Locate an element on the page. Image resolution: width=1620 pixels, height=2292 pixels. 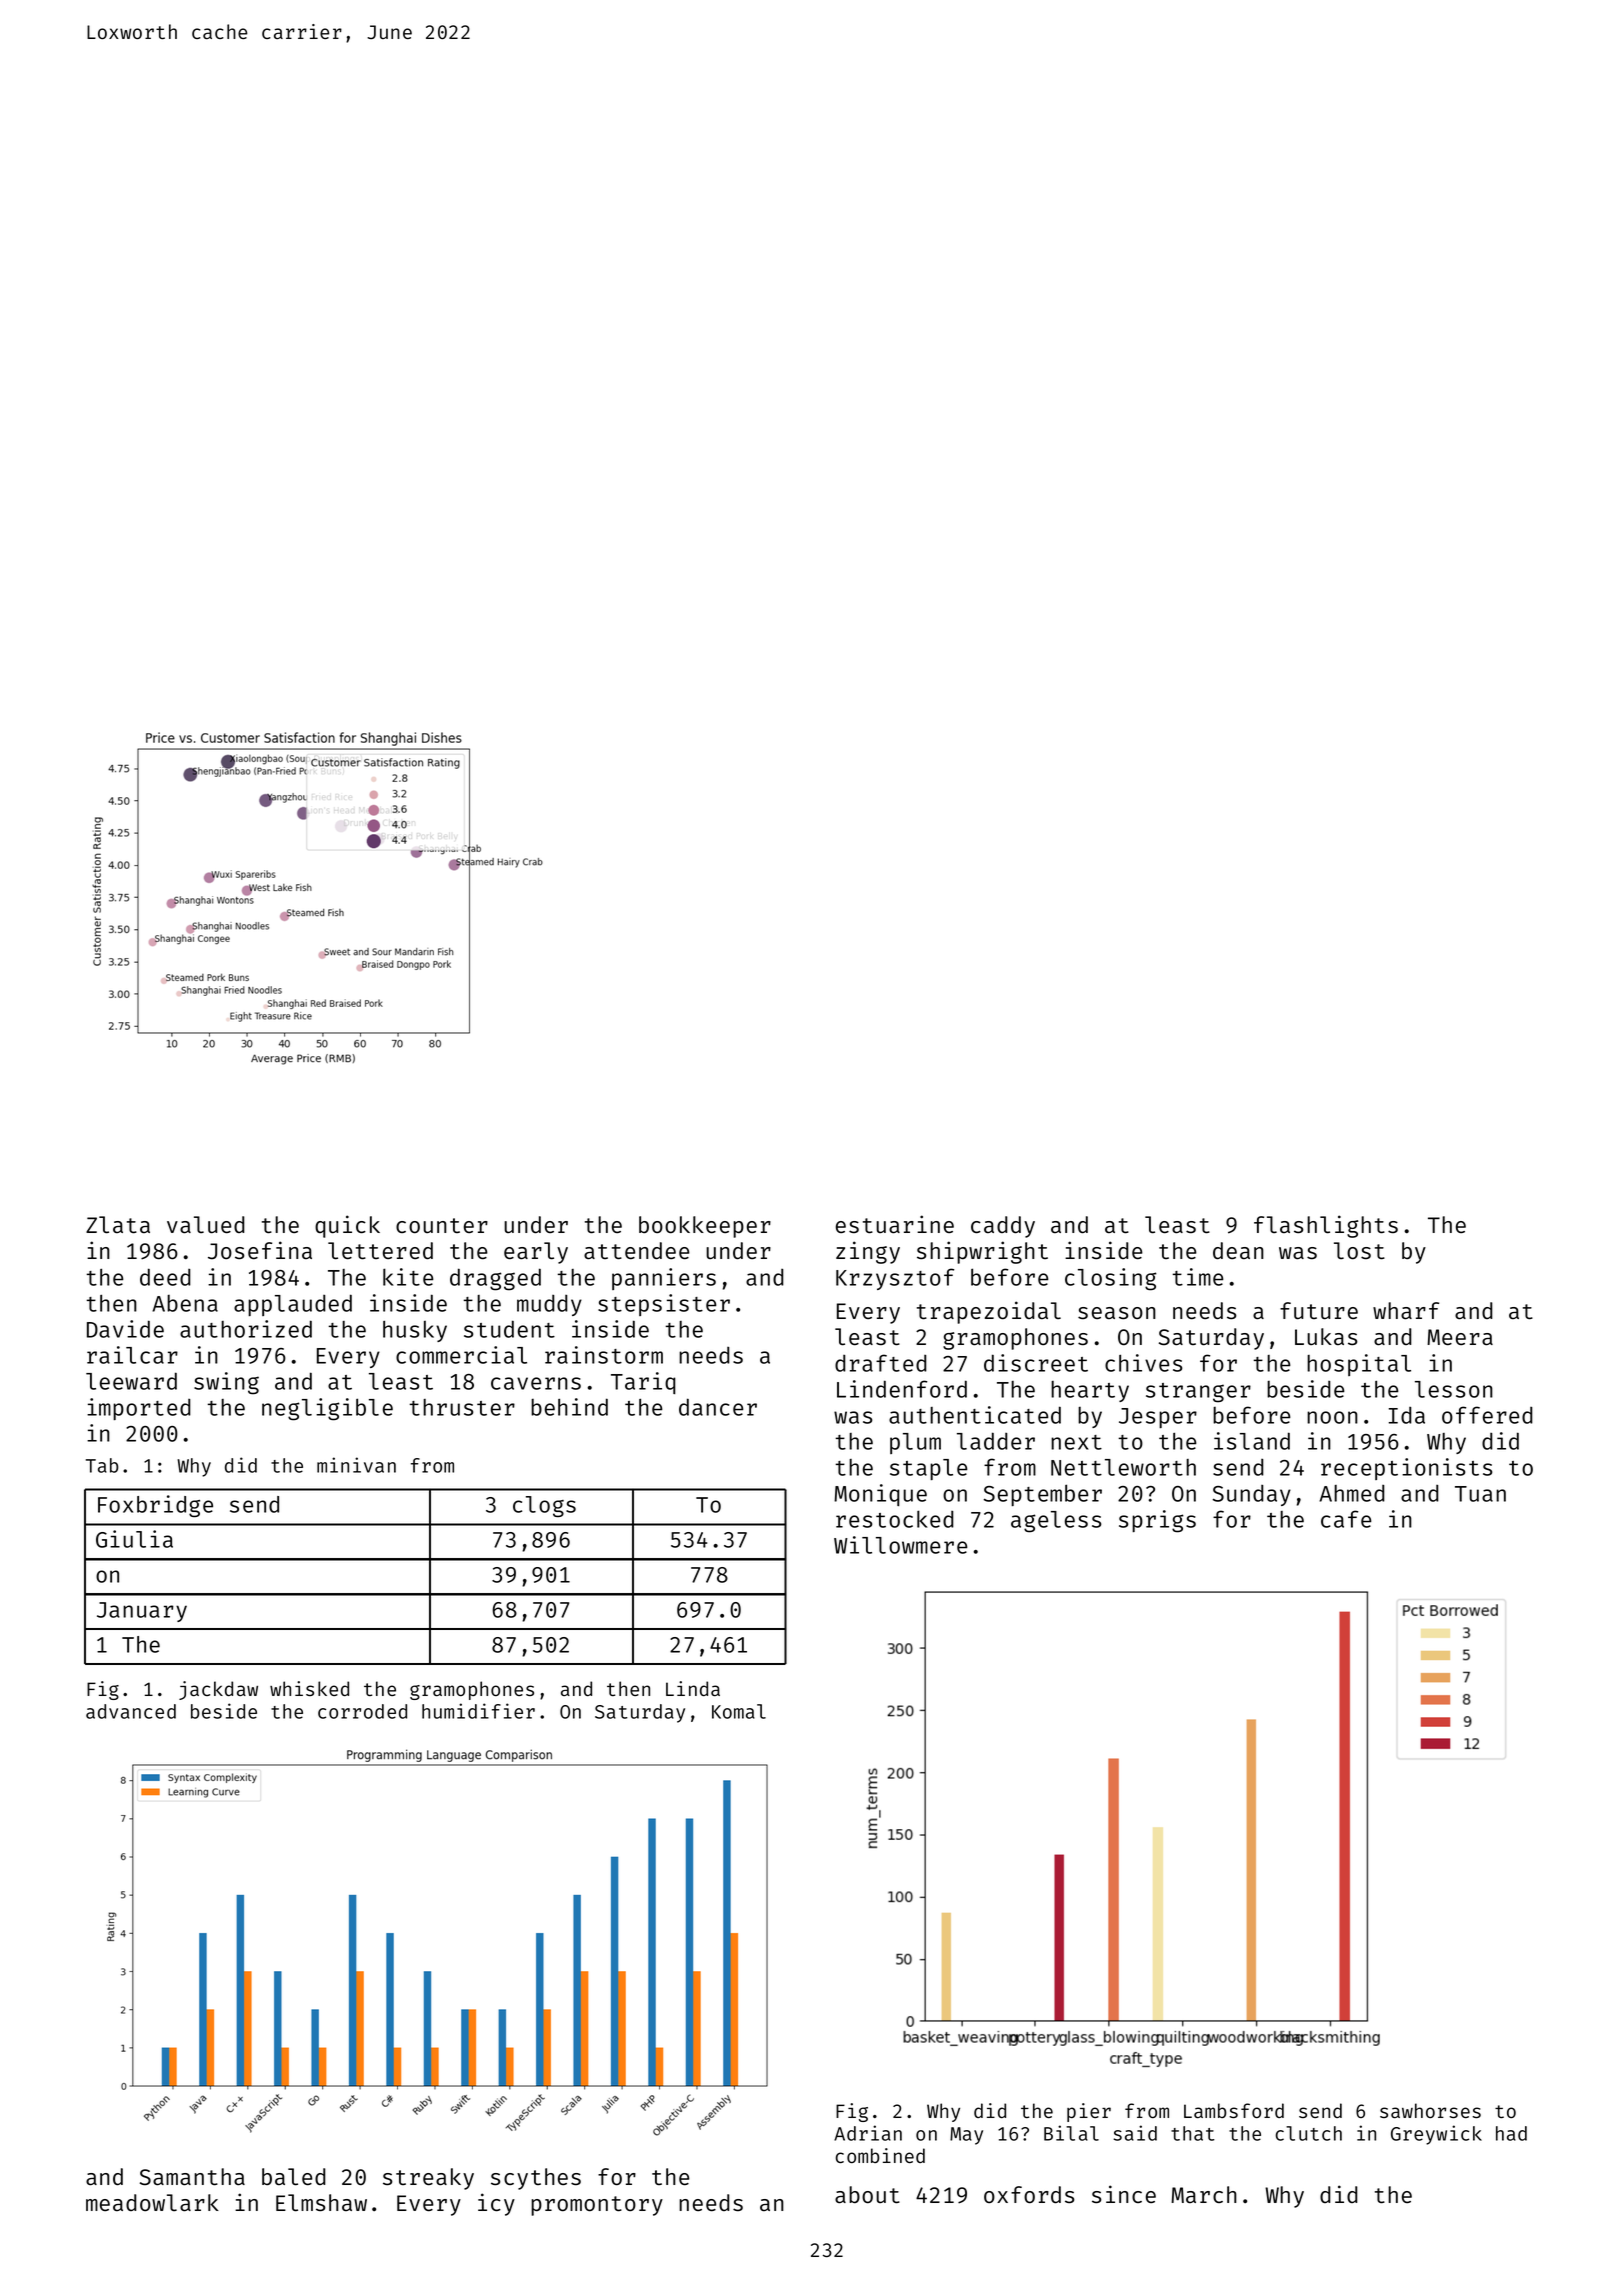
kite is located at coordinates (408, 1277).
